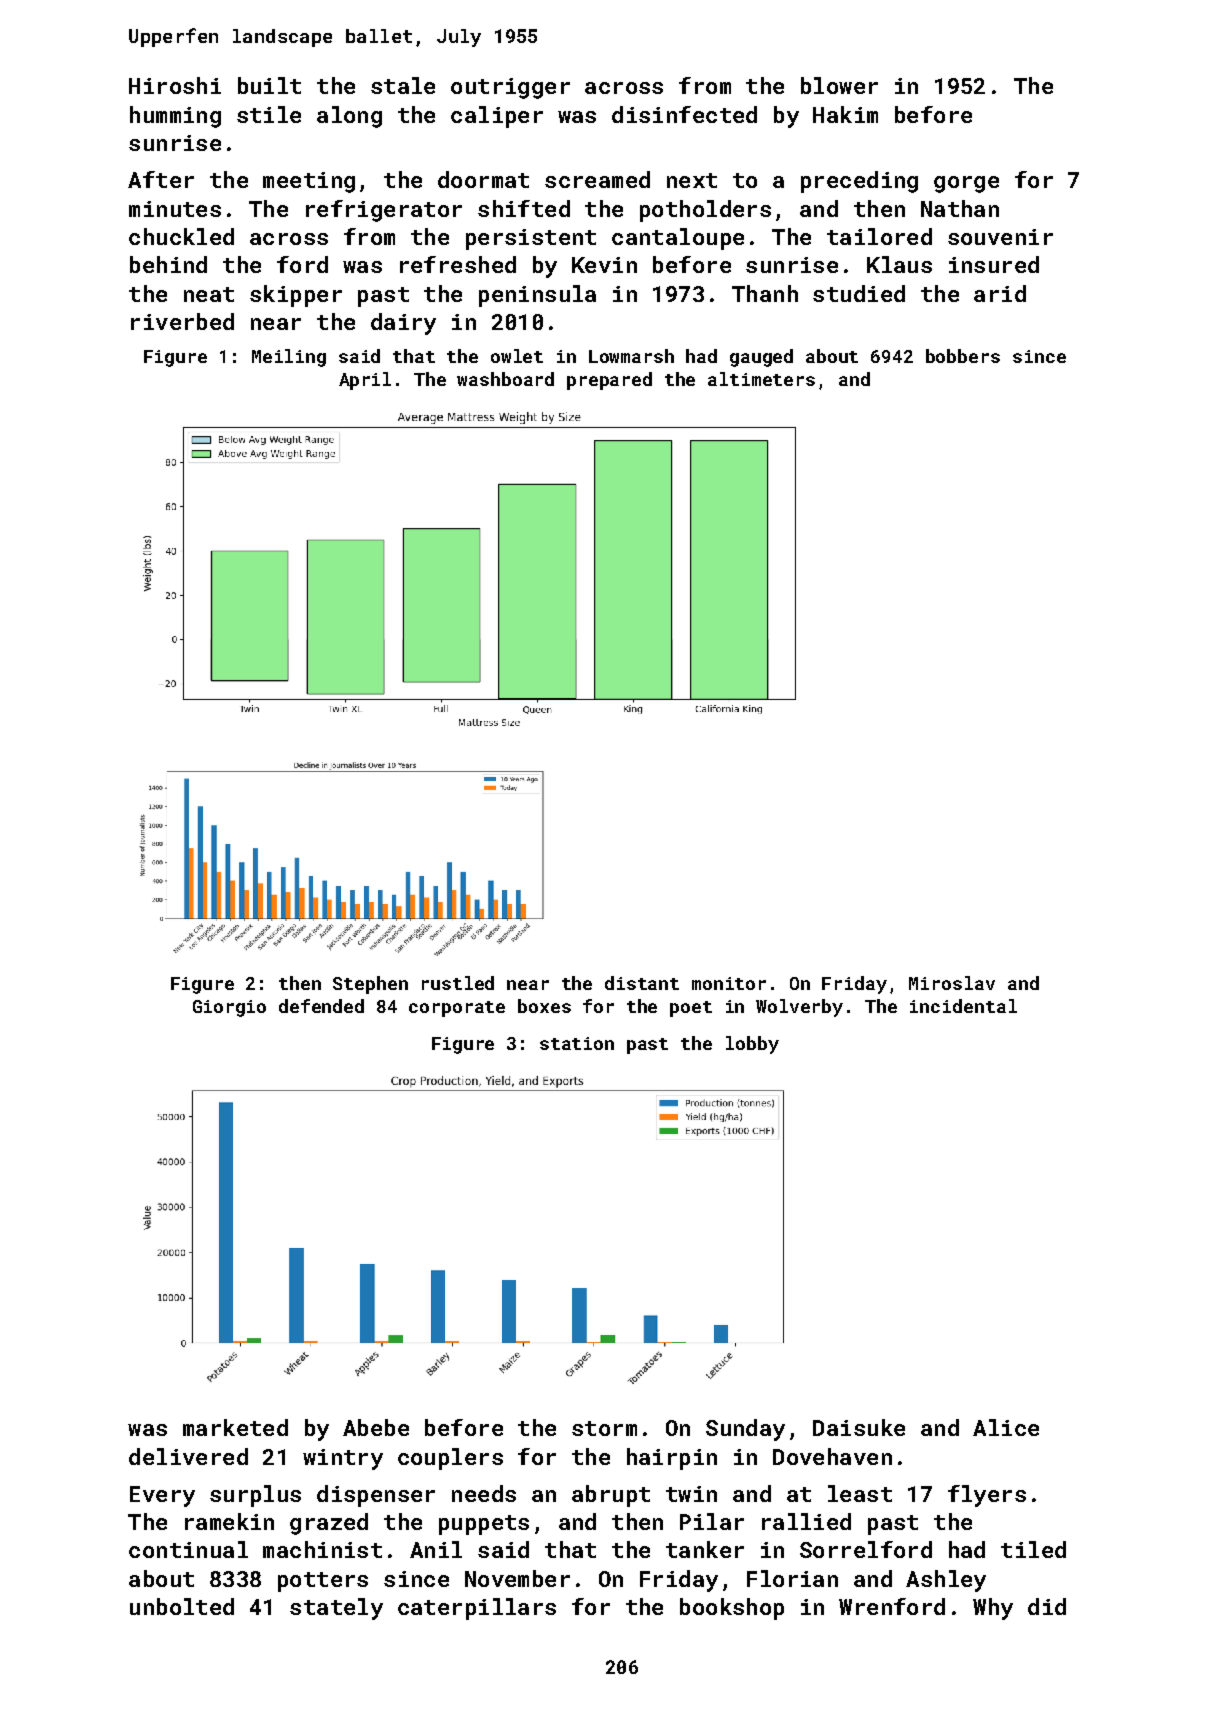  What do you see at coordinates (458, 983) in the screenshot?
I see `rustled` at bounding box center [458, 983].
